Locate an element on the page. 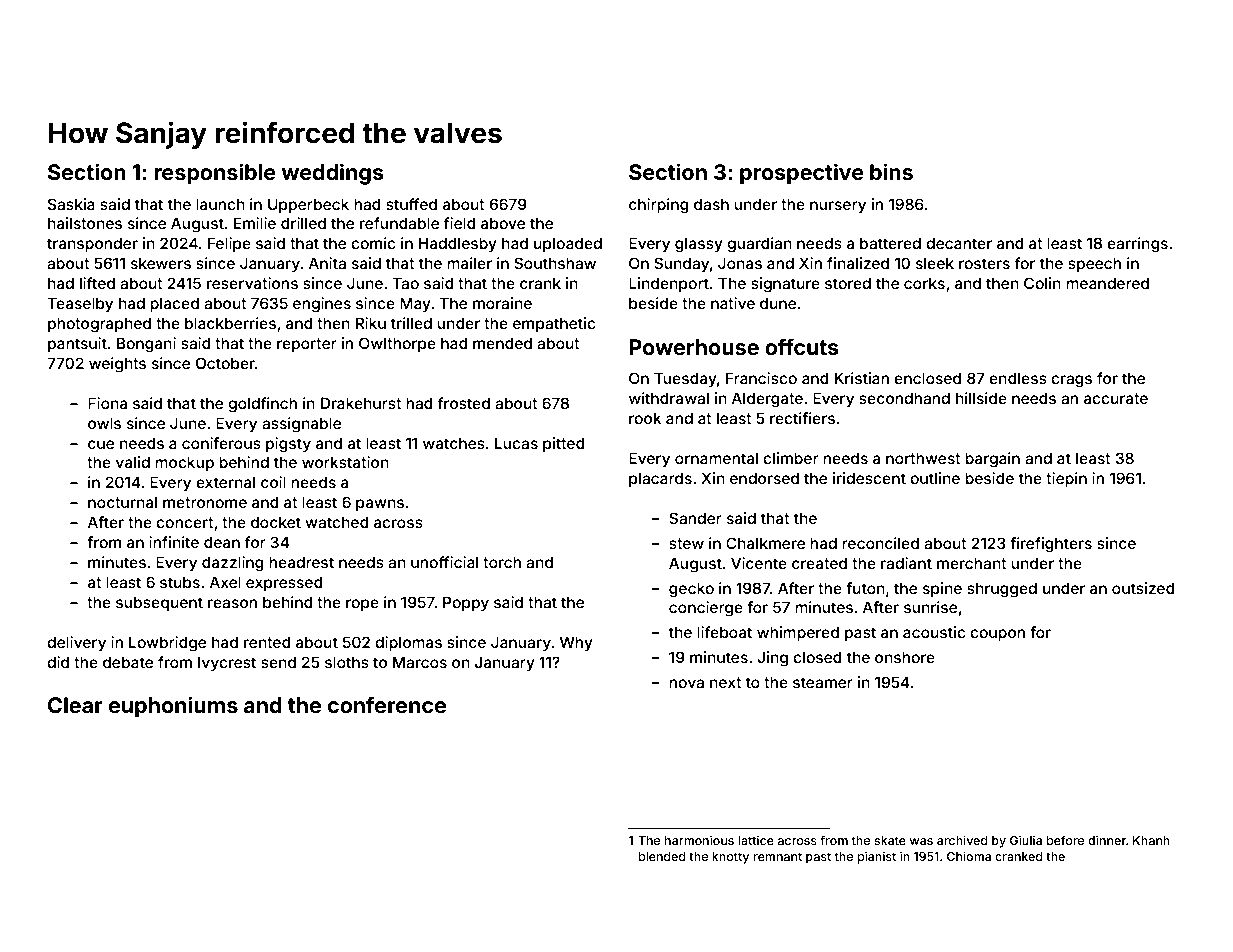  Poppy is located at coordinates (466, 603).
